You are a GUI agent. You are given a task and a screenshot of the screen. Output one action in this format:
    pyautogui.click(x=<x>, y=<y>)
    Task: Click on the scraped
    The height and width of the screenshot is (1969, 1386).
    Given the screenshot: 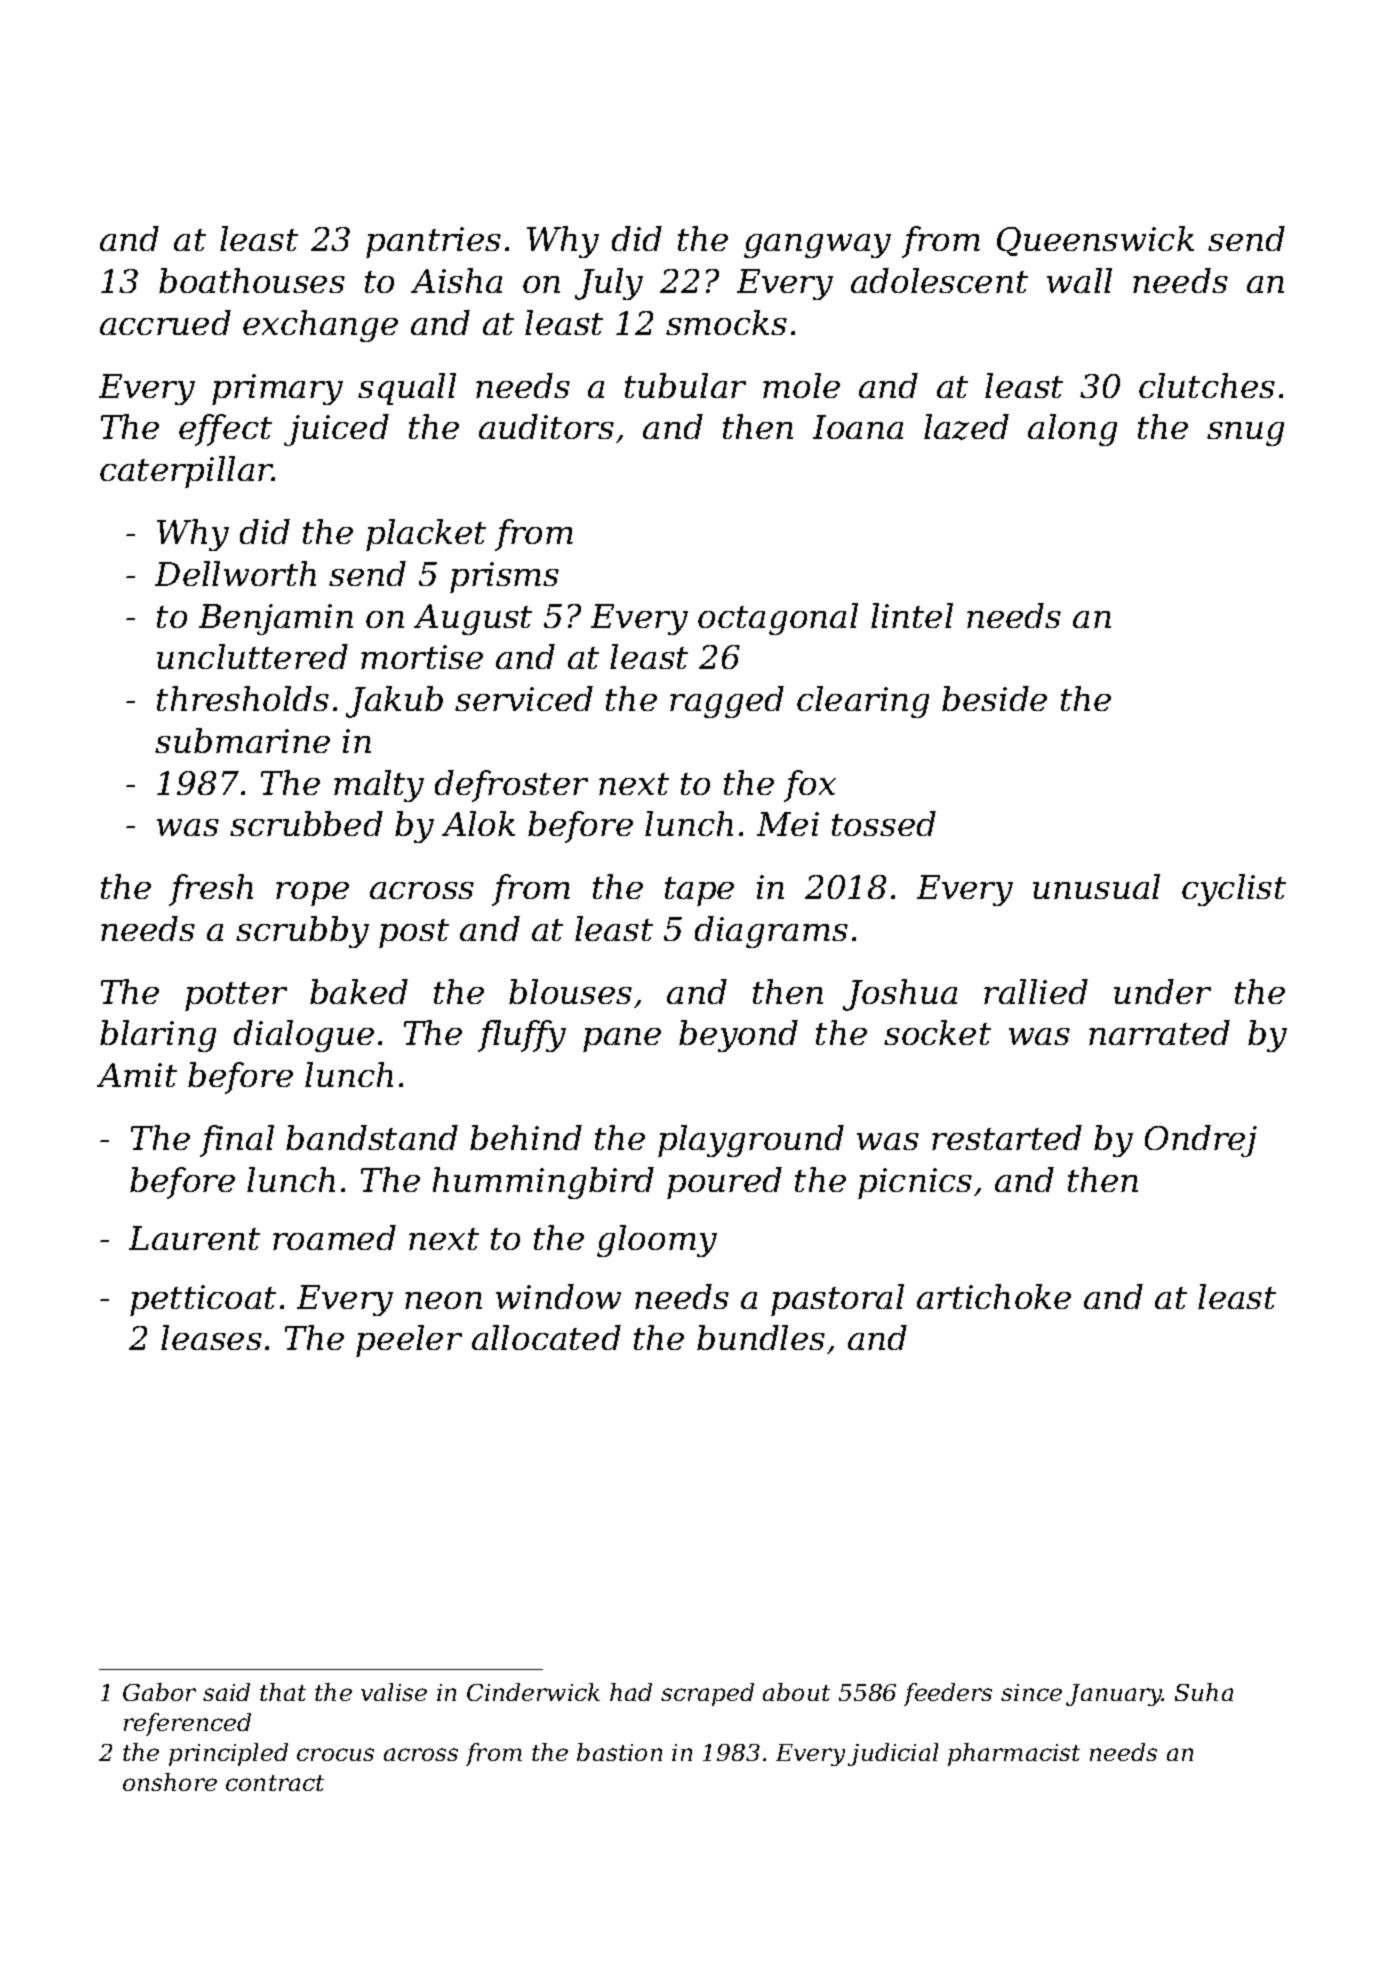 What is the action you would take?
    pyautogui.click(x=707, y=1694)
